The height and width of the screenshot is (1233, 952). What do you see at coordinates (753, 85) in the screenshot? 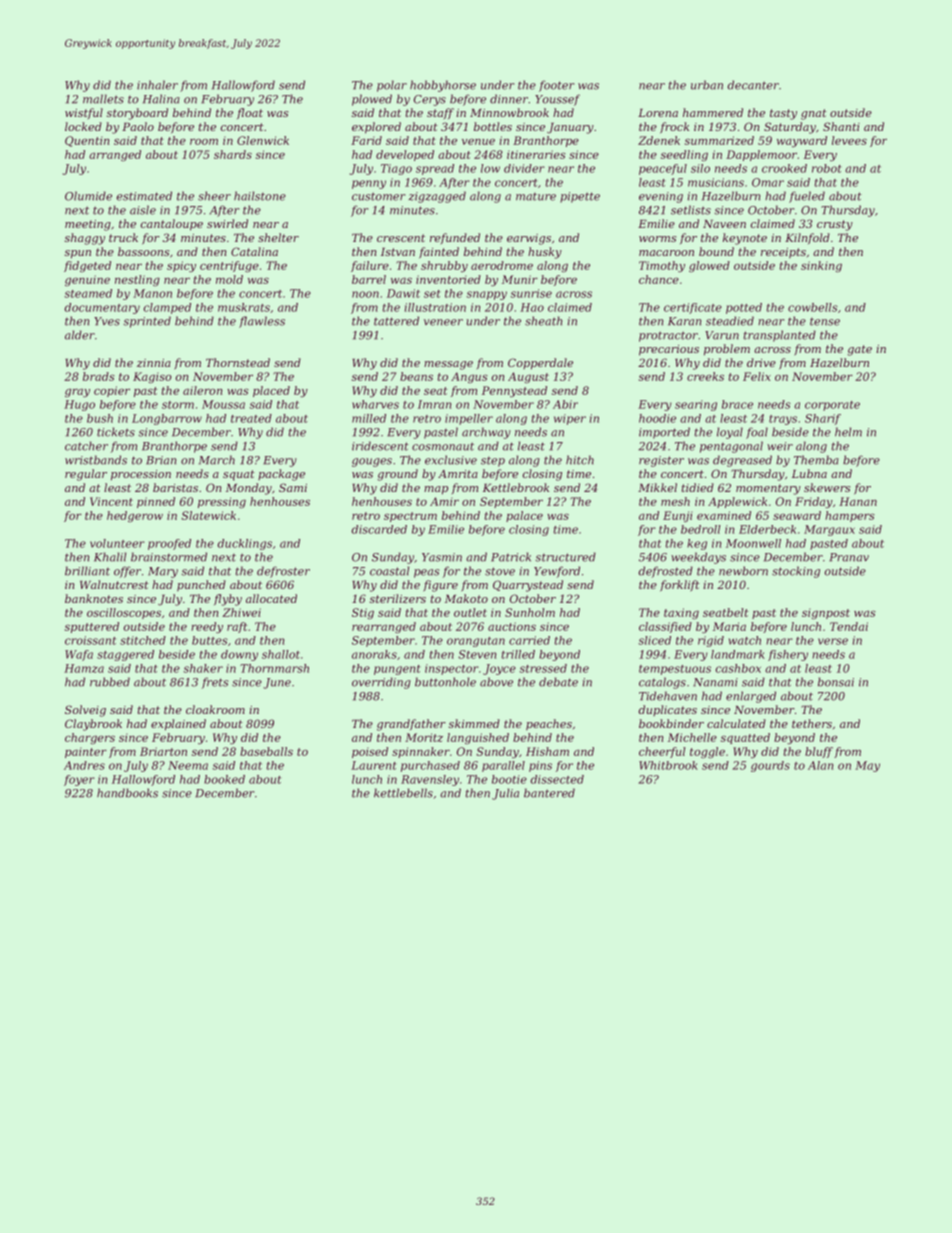
I see `decanter` at bounding box center [753, 85].
